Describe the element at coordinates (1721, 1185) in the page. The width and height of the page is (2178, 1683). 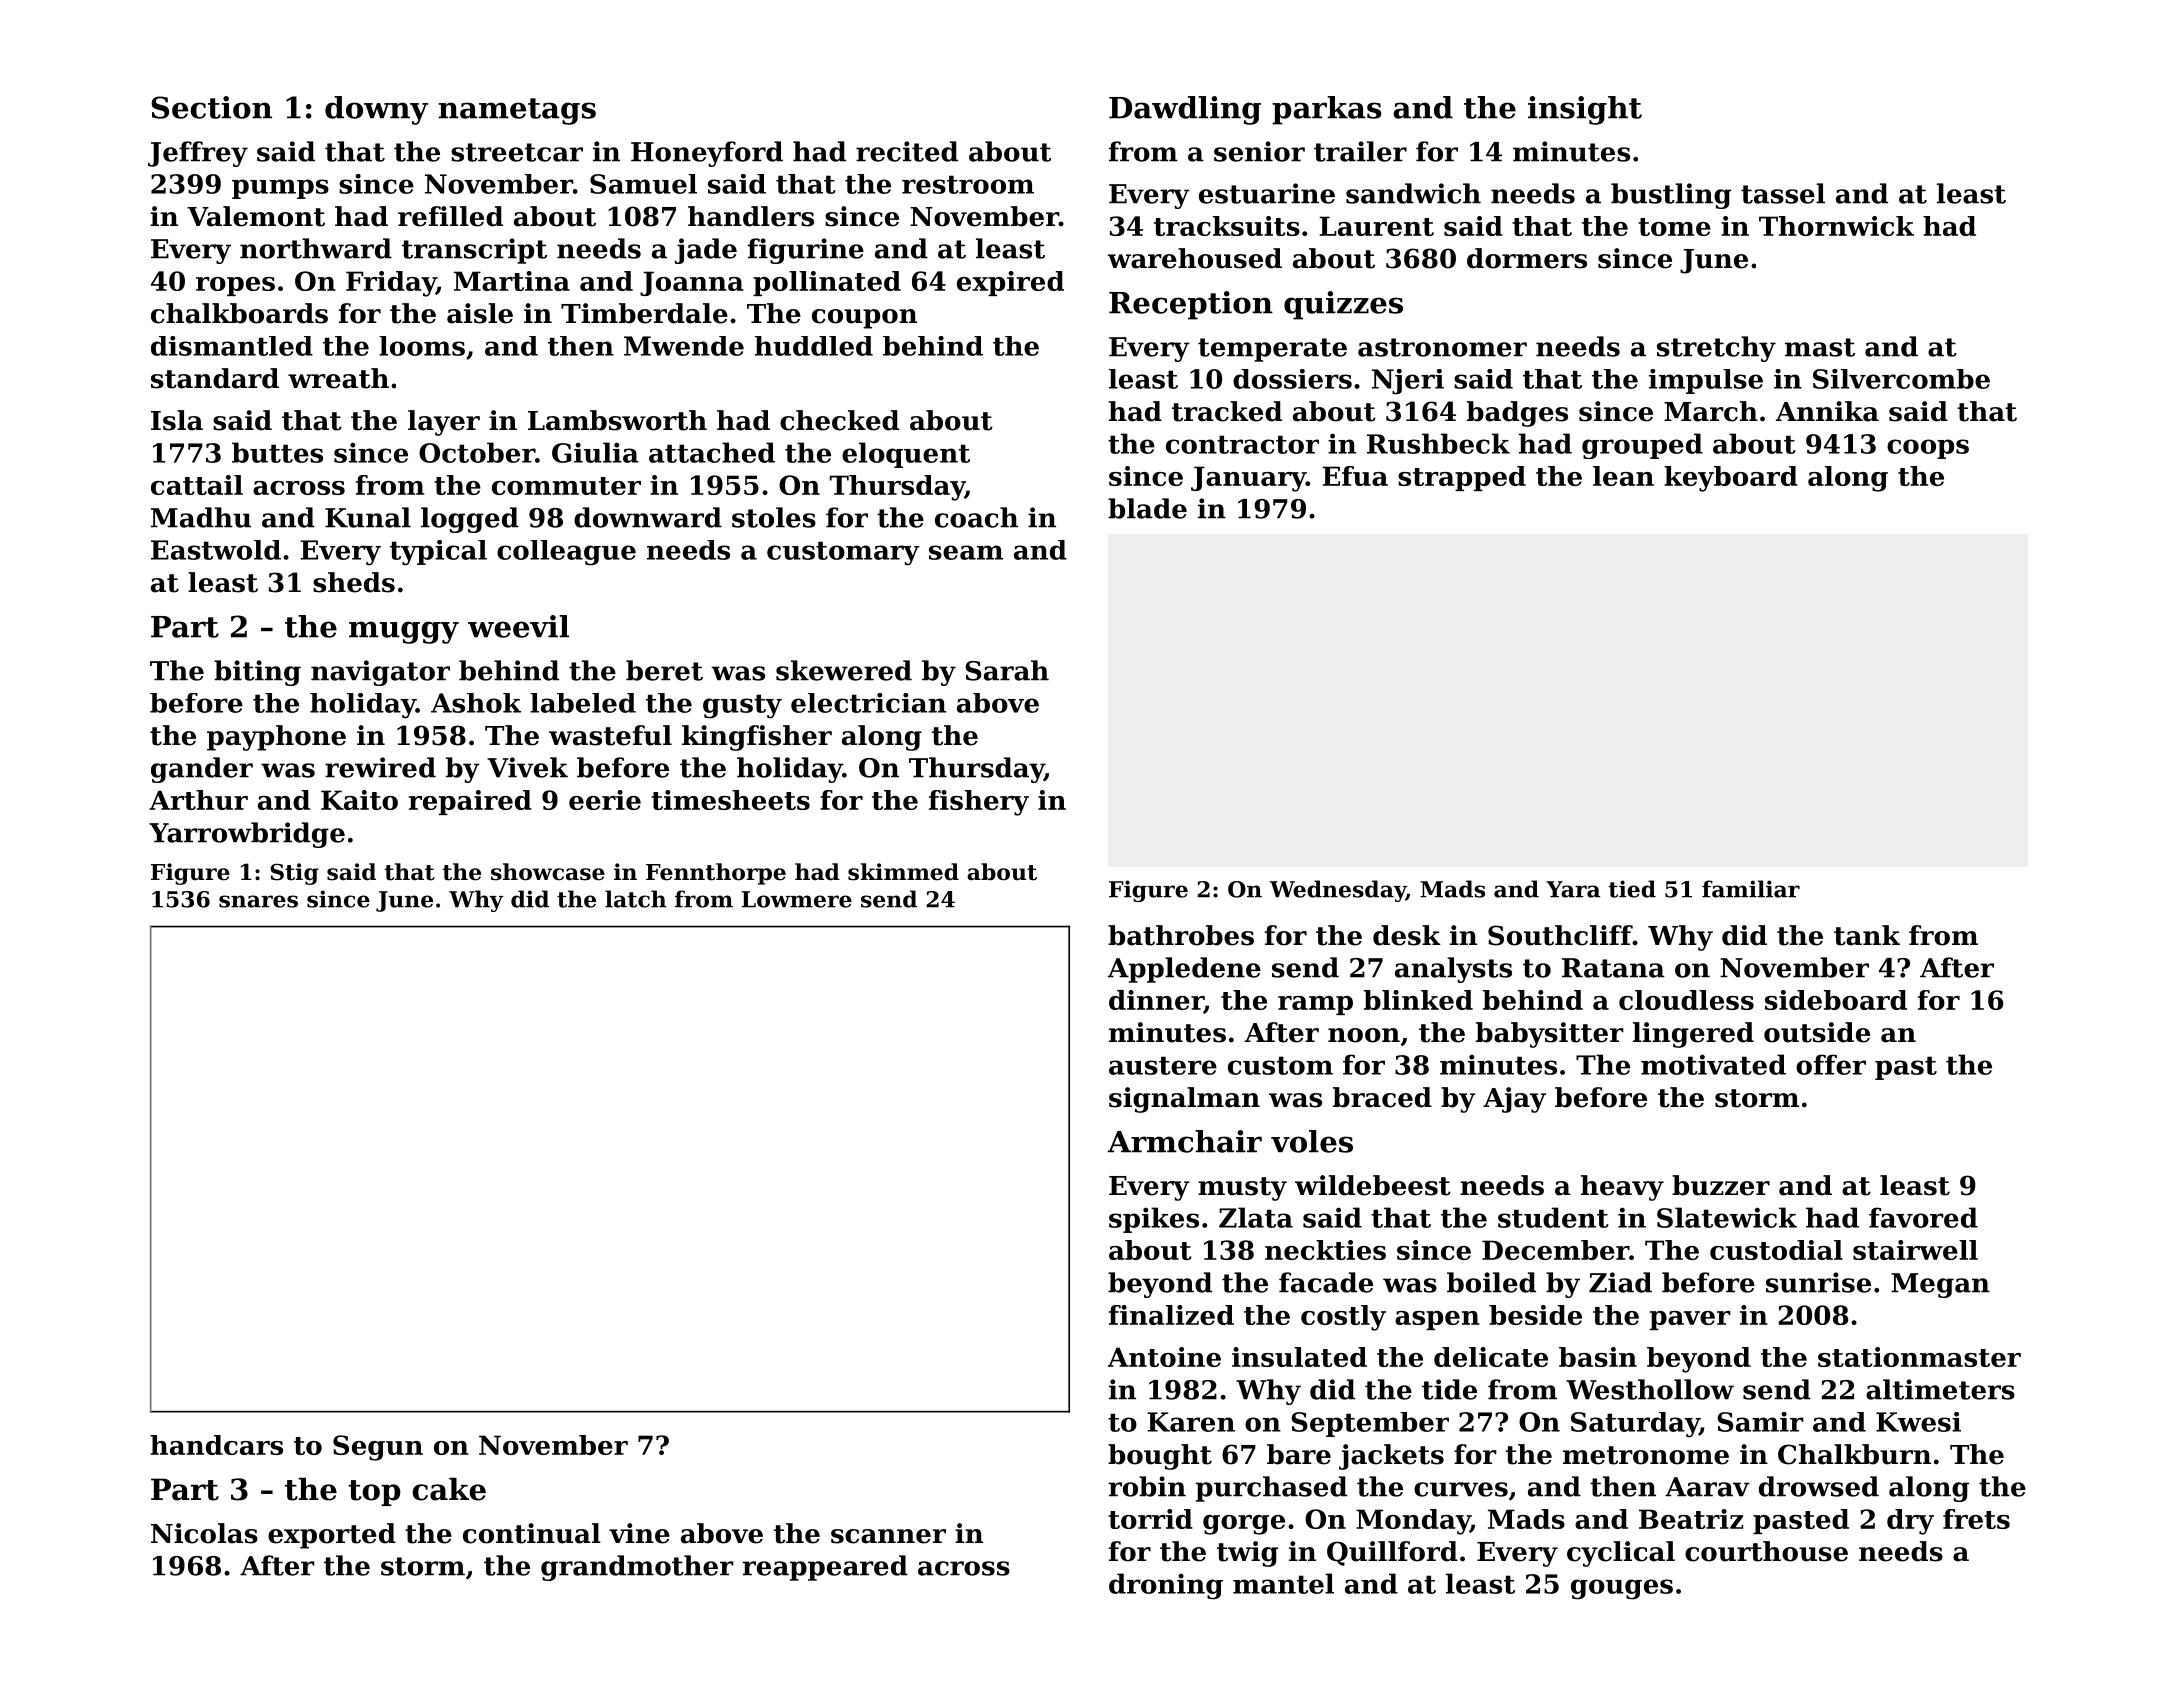
I see `buzzer` at that location.
